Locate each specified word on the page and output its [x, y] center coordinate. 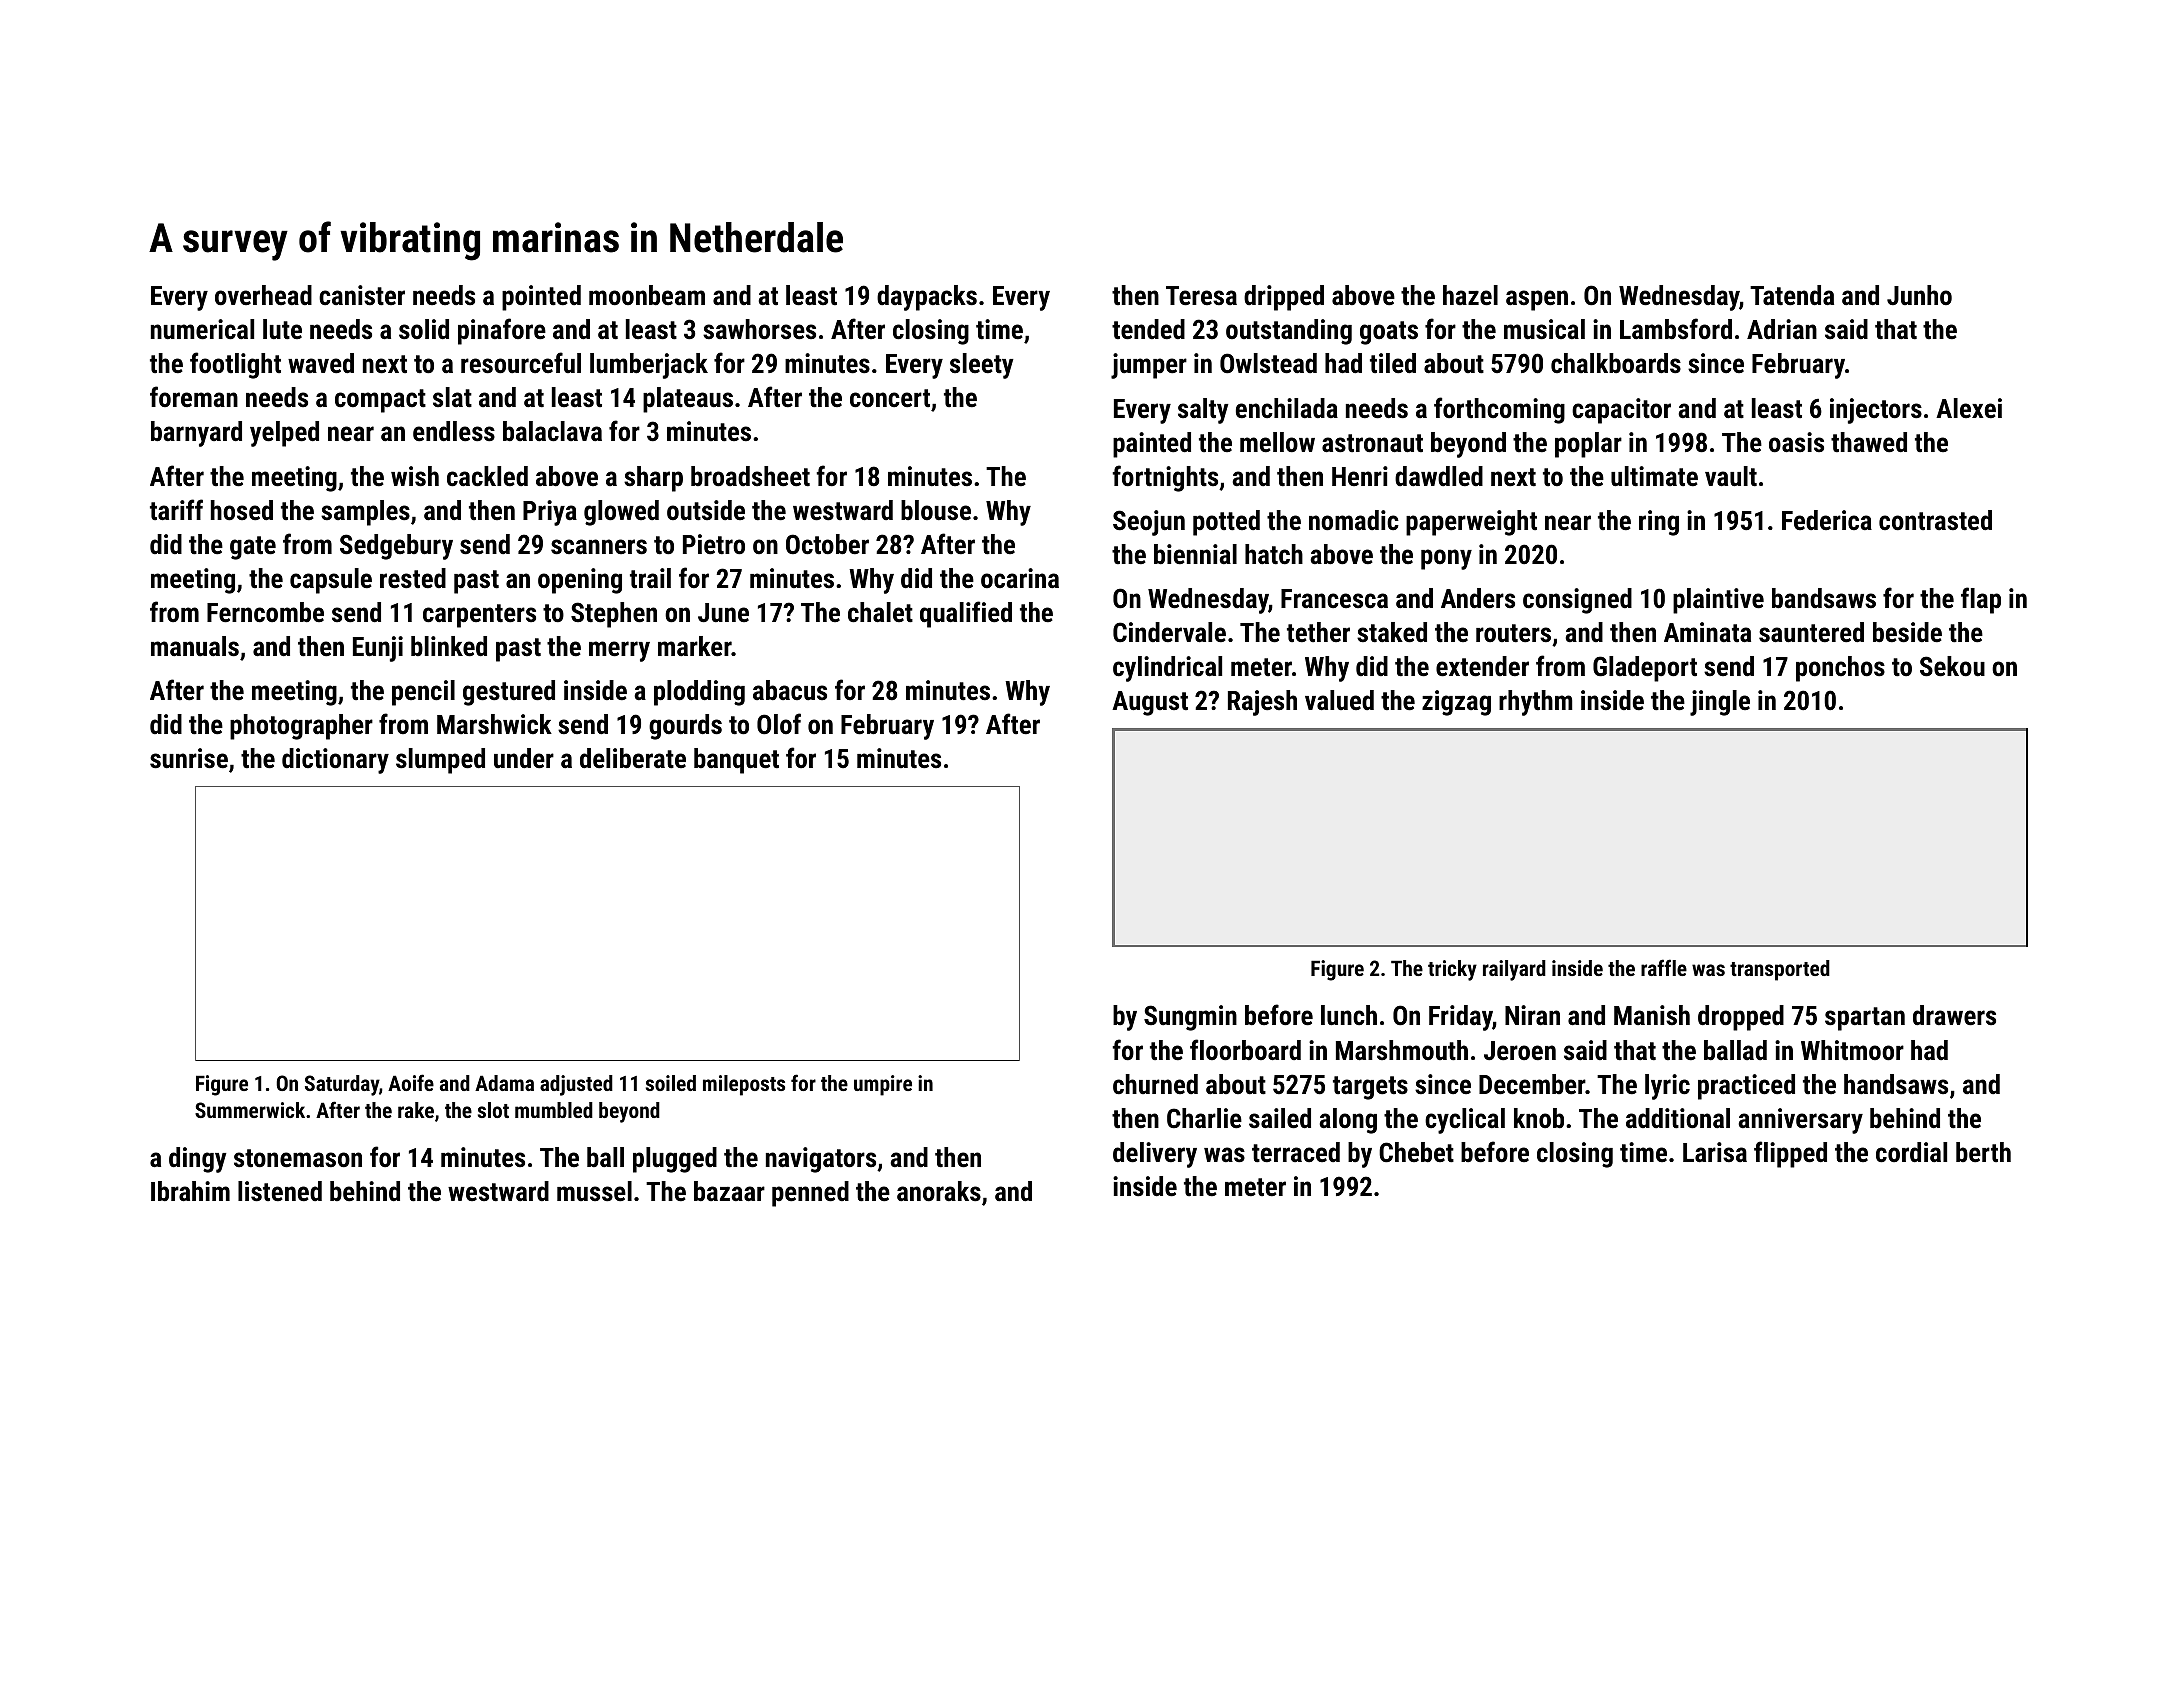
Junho [1919, 295]
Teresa [1201, 296]
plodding [699, 693]
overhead [263, 295]
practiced [1746, 1087]
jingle [1720, 703]
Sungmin [1190, 1018]
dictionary [335, 761]
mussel [594, 1191]
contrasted [1935, 520]
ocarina [1020, 578]
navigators [821, 1160]
